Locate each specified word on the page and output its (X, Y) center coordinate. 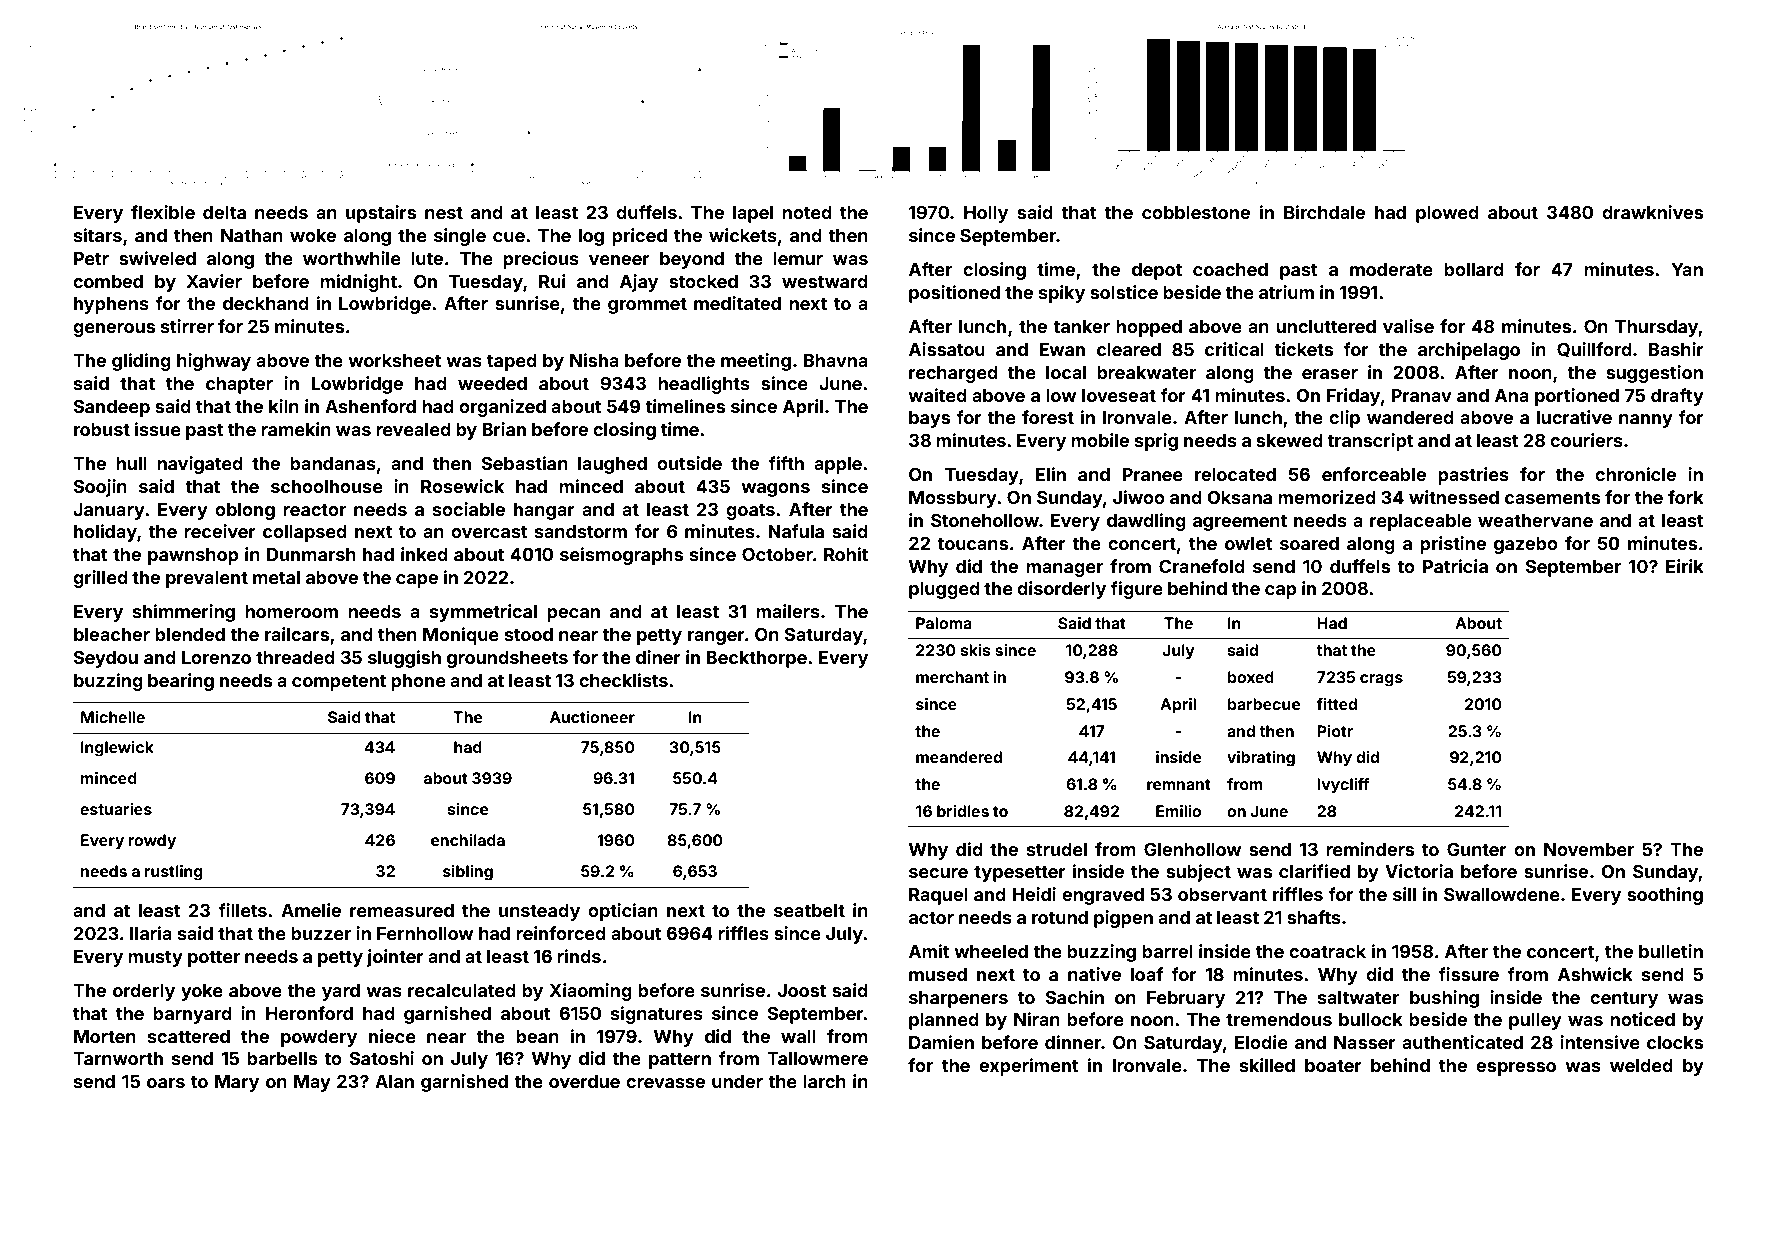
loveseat (1119, 395)
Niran (1037, 1019)
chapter (239, 385)
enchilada (468, 840)
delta (224, 212)
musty (155, 959)
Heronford (309, 1013)
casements (1552, 498)
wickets (743, 235)
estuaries (116, 809)
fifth (786, 463)
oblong (245, 511)
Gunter (1477, 849)
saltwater (1358, 997)
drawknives (1652, 212)
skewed (1289, 440)
